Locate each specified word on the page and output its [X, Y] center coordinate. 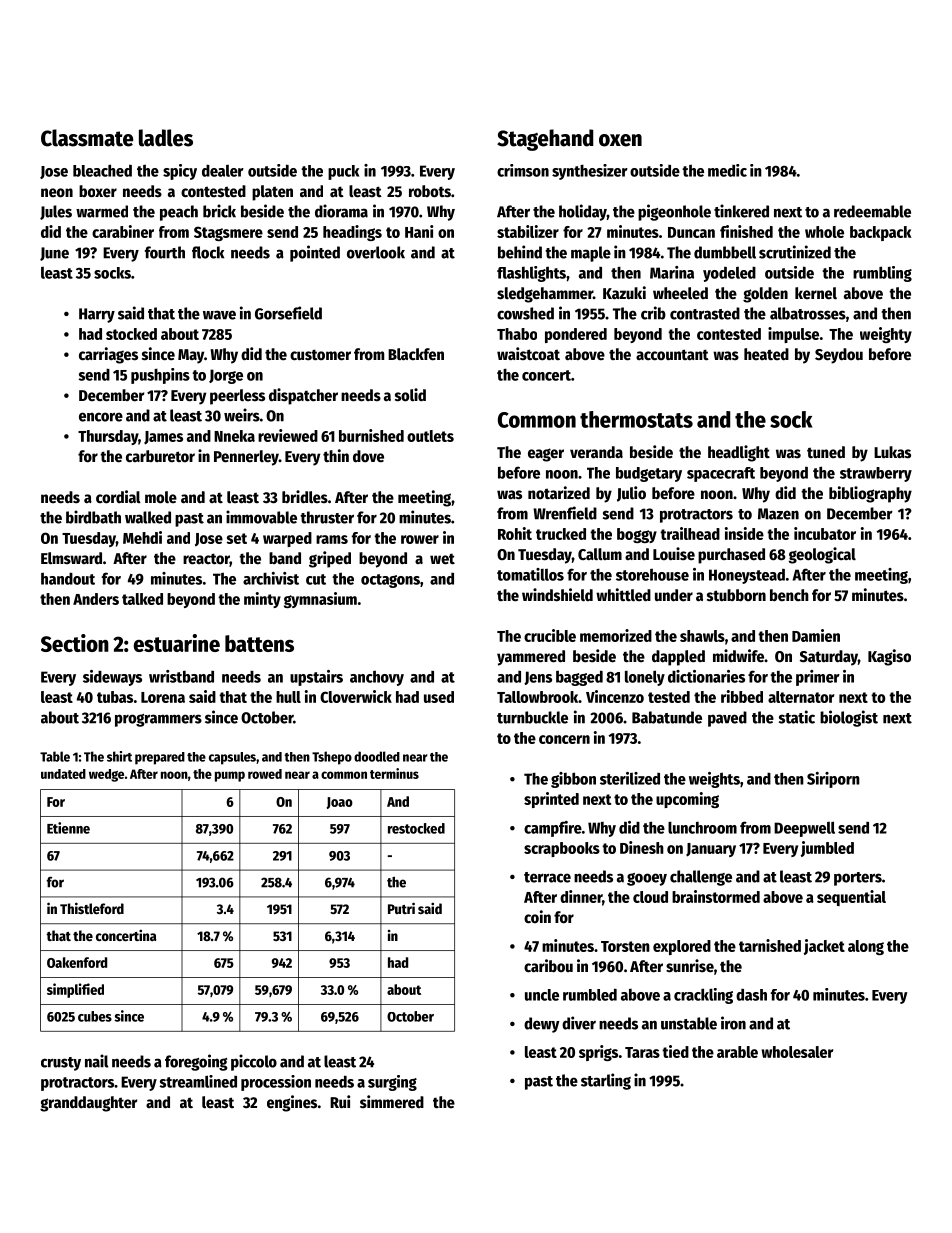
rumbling [882, 274]
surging [392, 1083]
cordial [118, 497]
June [54, 254]
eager [546, 455]
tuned [826, 452]
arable [737, 1052]
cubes [95, 1016]
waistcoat [528, 354]
